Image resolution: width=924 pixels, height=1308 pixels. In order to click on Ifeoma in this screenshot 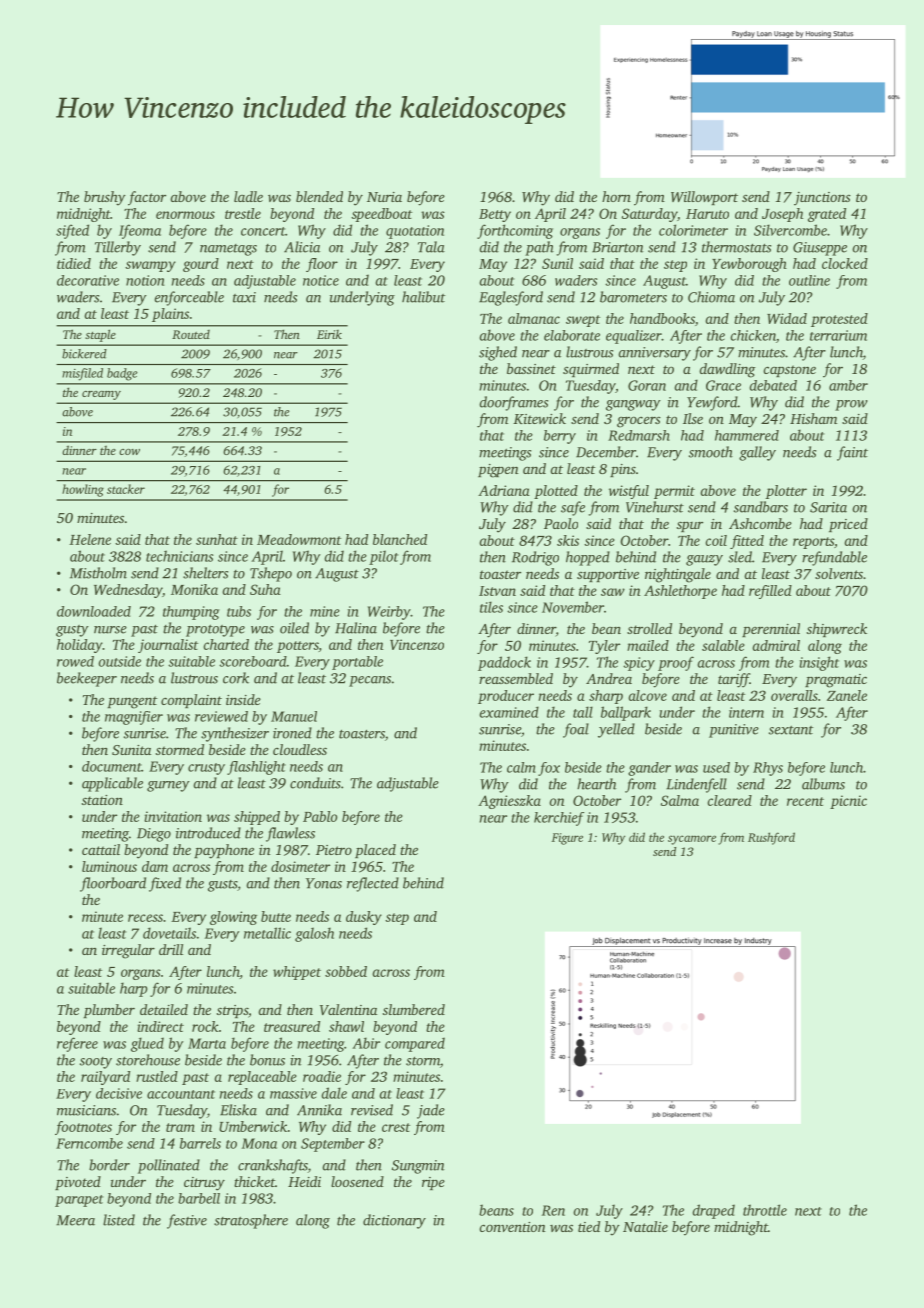, I will do `click(140, 231)`.
